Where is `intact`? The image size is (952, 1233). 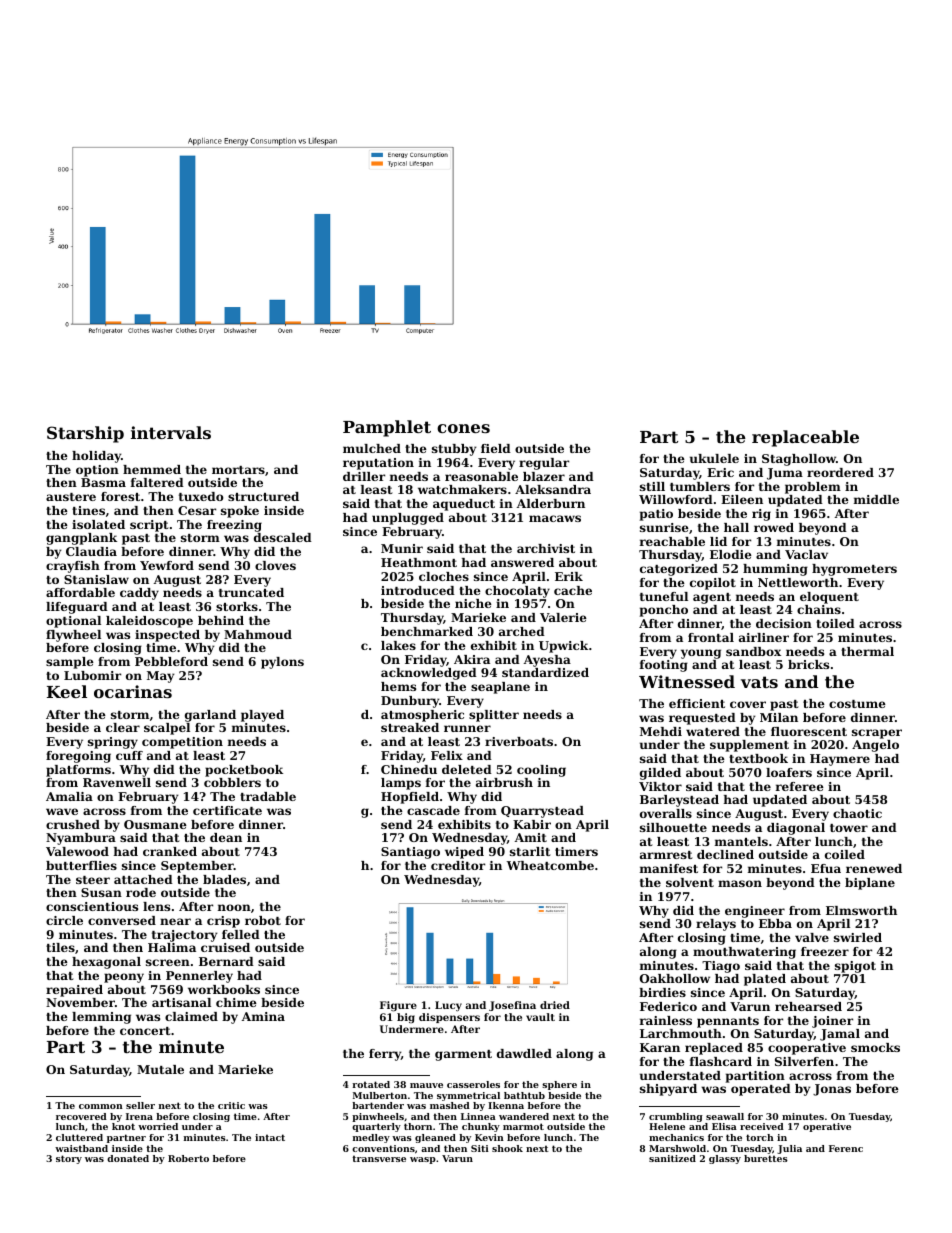 intact is located at coordinates (270, 1137).
